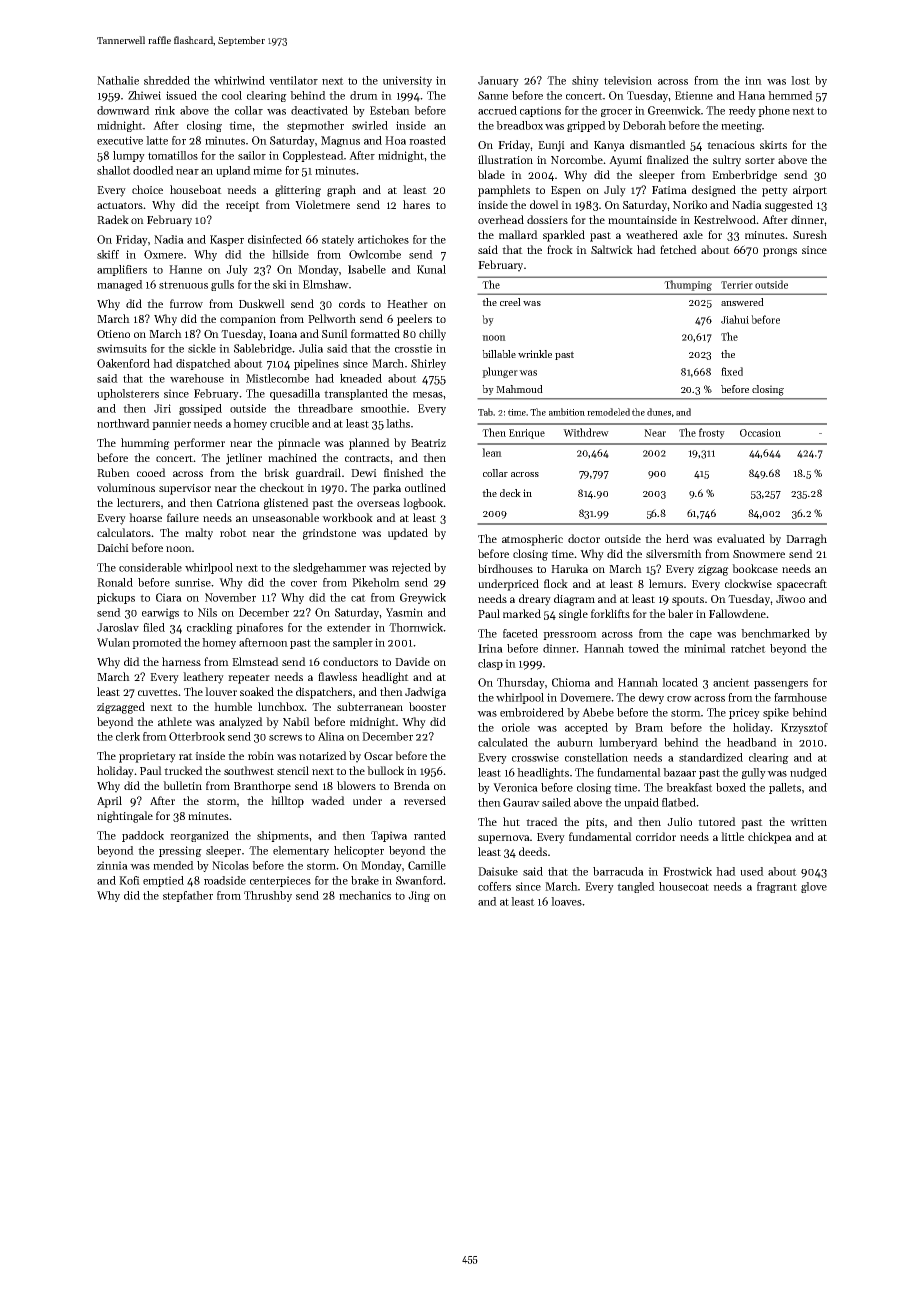 The height and width of the document is (1308, 924). Describe the element at coordinates (644, 125) in the document. I see `Deborah` at that location.
